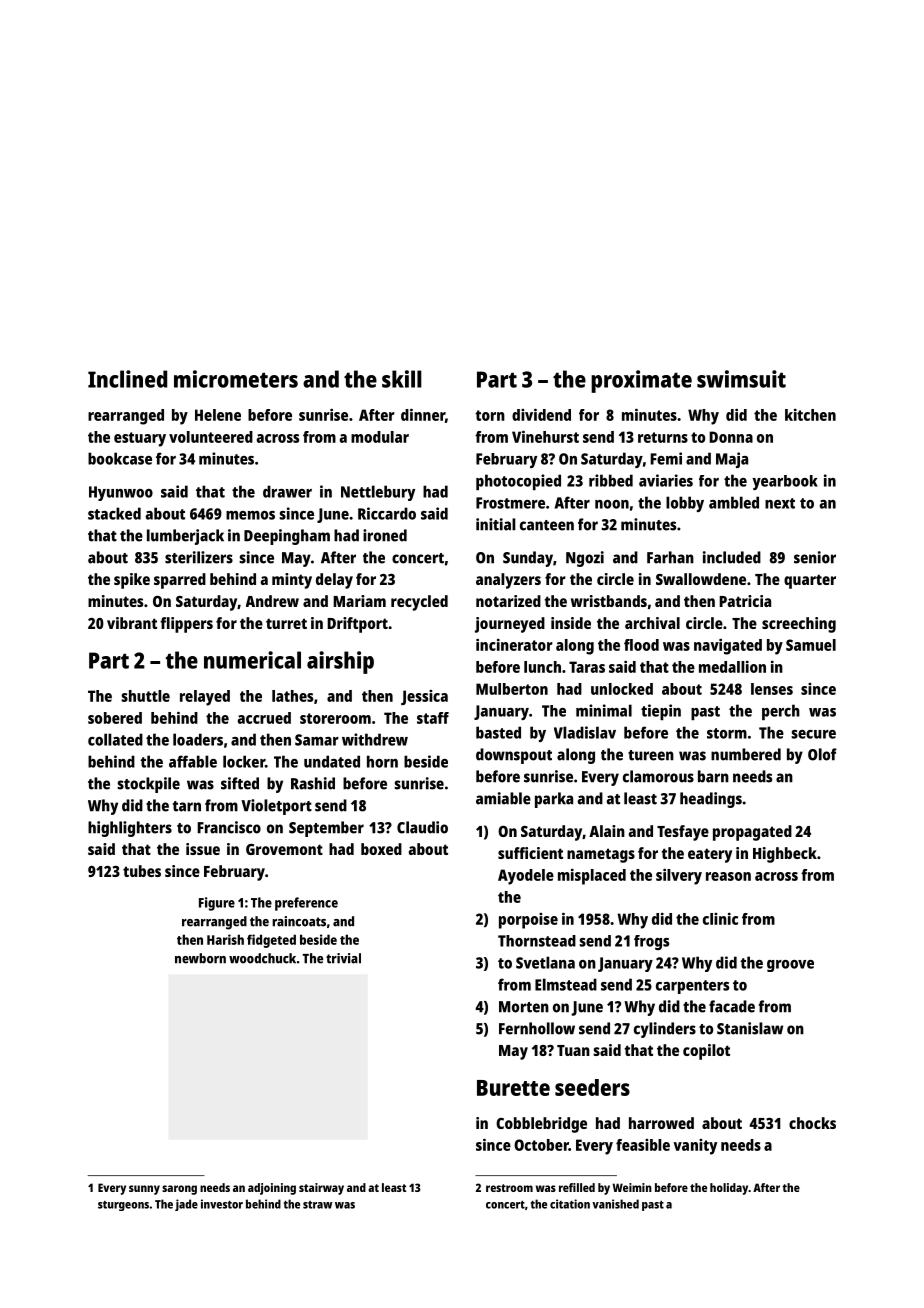  I want to click on sturgeons, so click(123, 1206).
